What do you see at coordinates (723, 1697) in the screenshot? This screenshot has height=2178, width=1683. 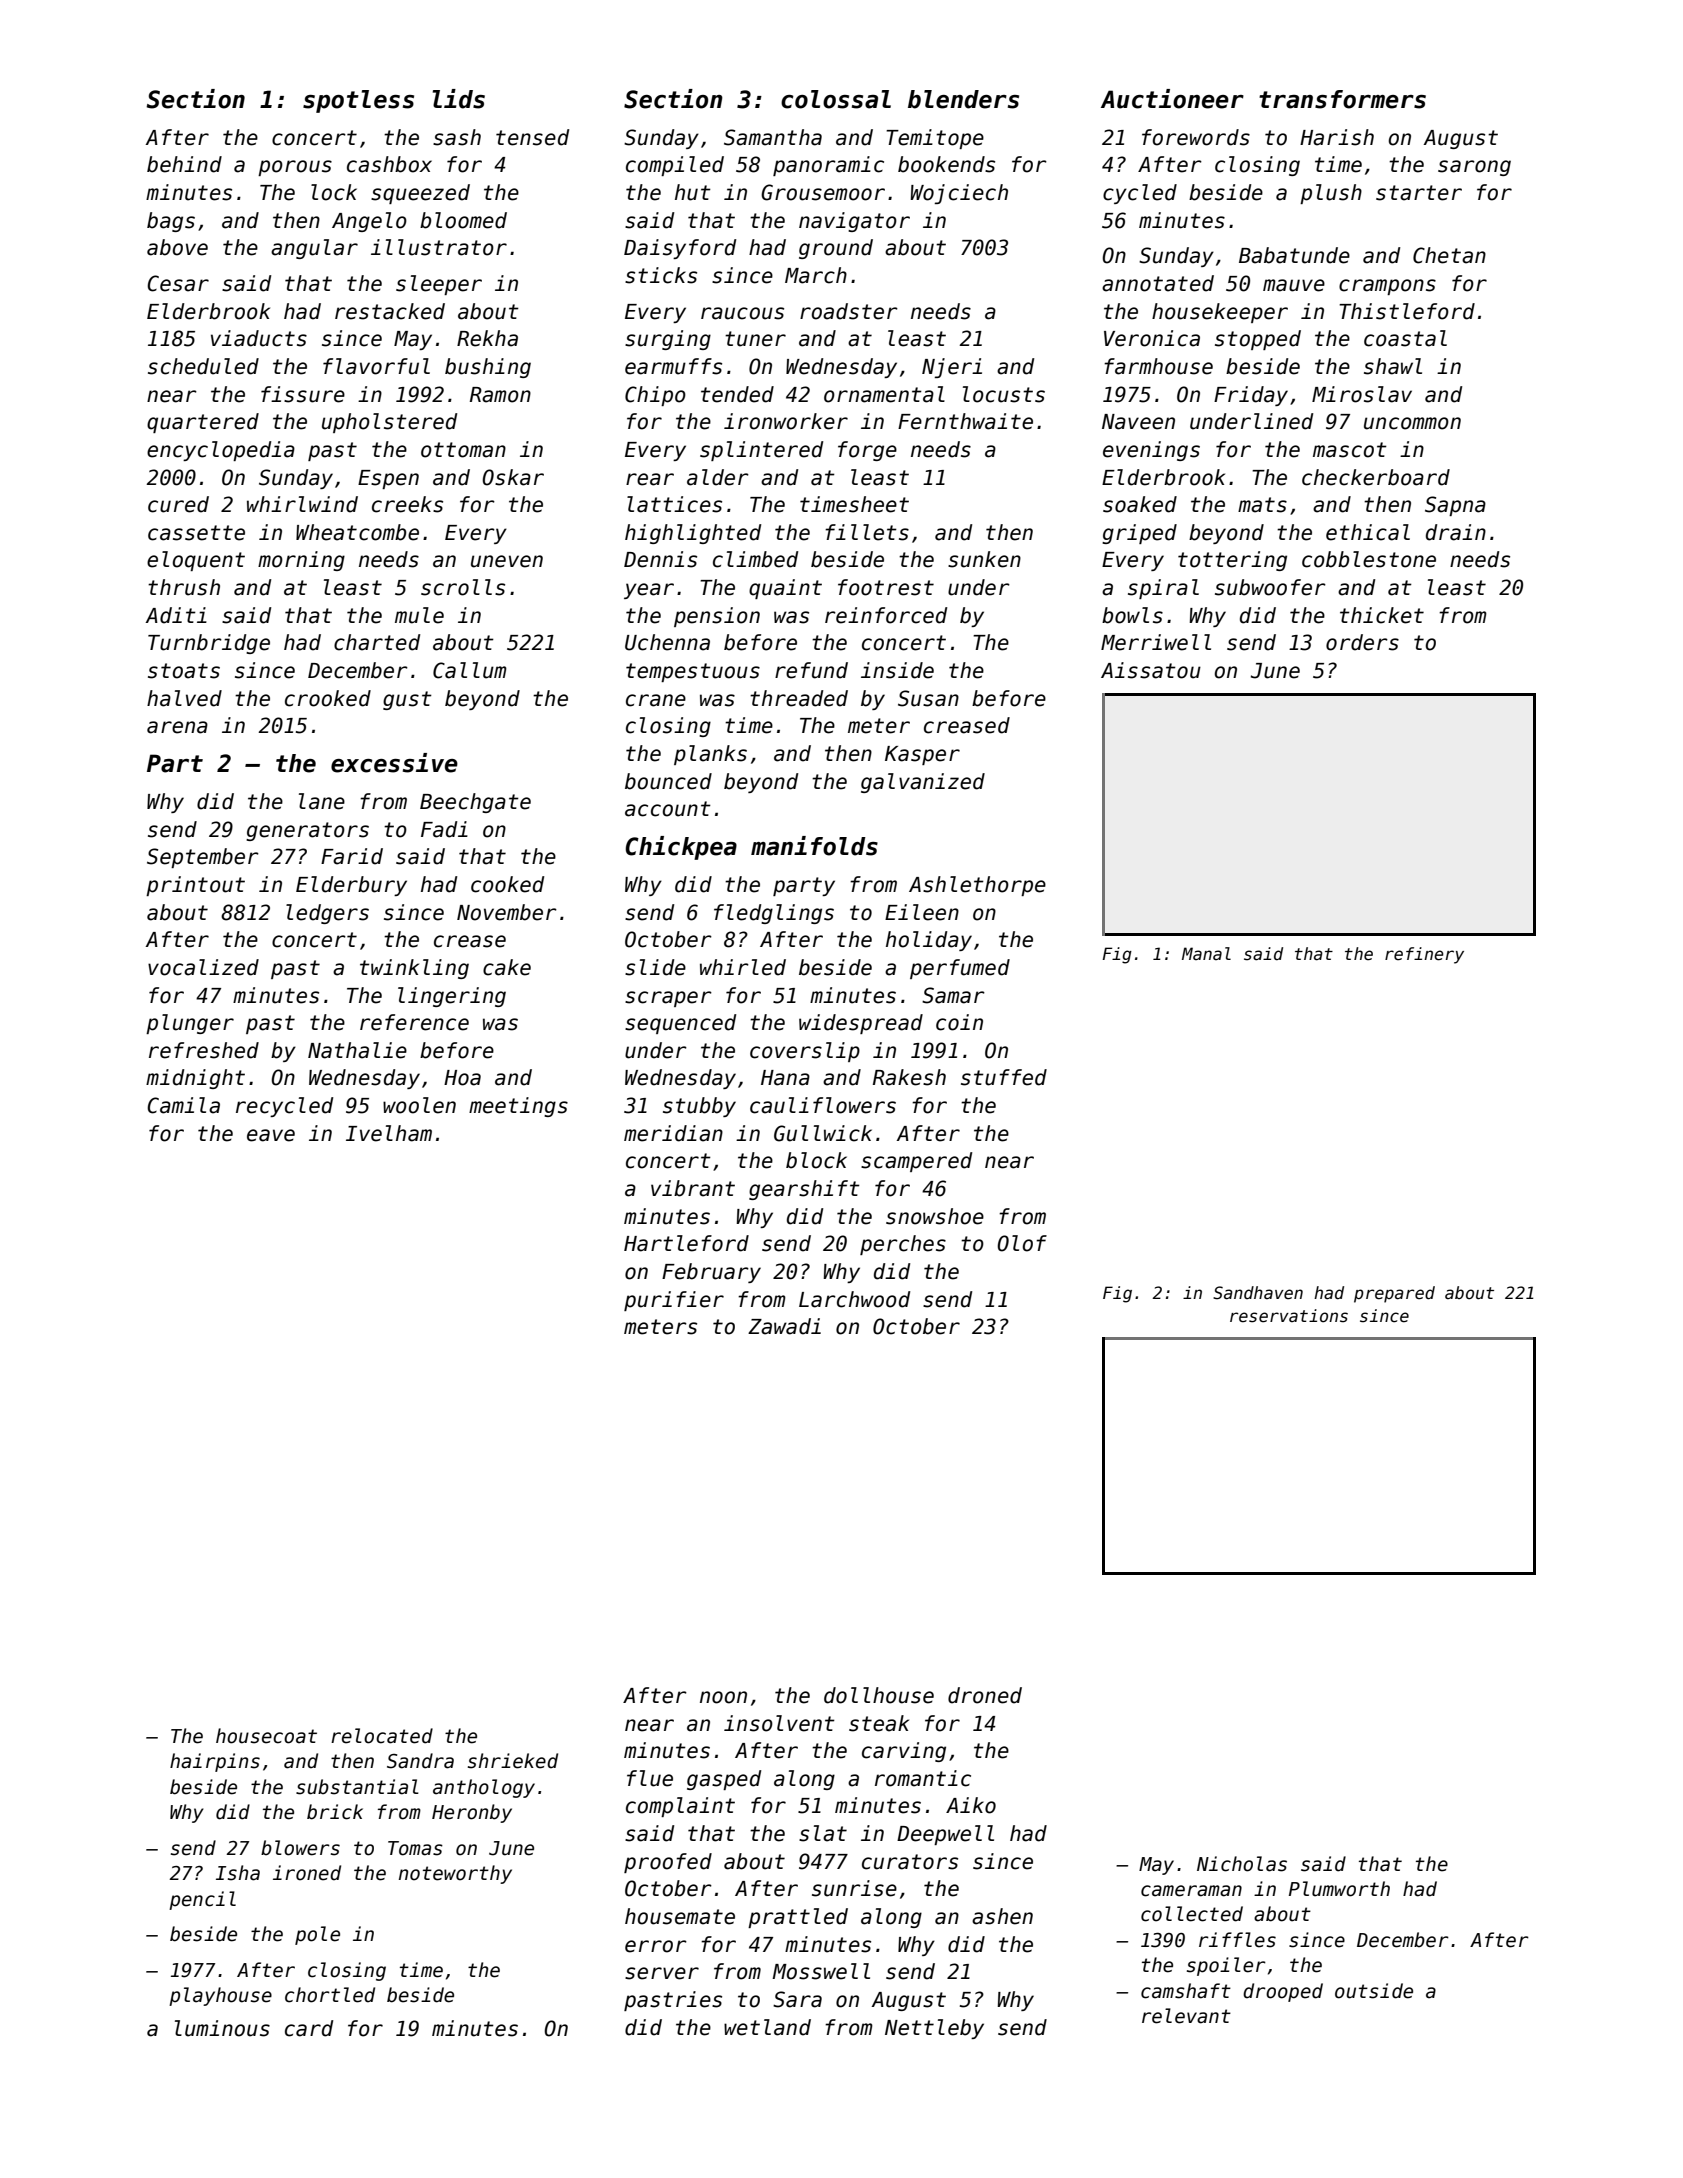 I see `noon` at bounding box center [723, 1697].
